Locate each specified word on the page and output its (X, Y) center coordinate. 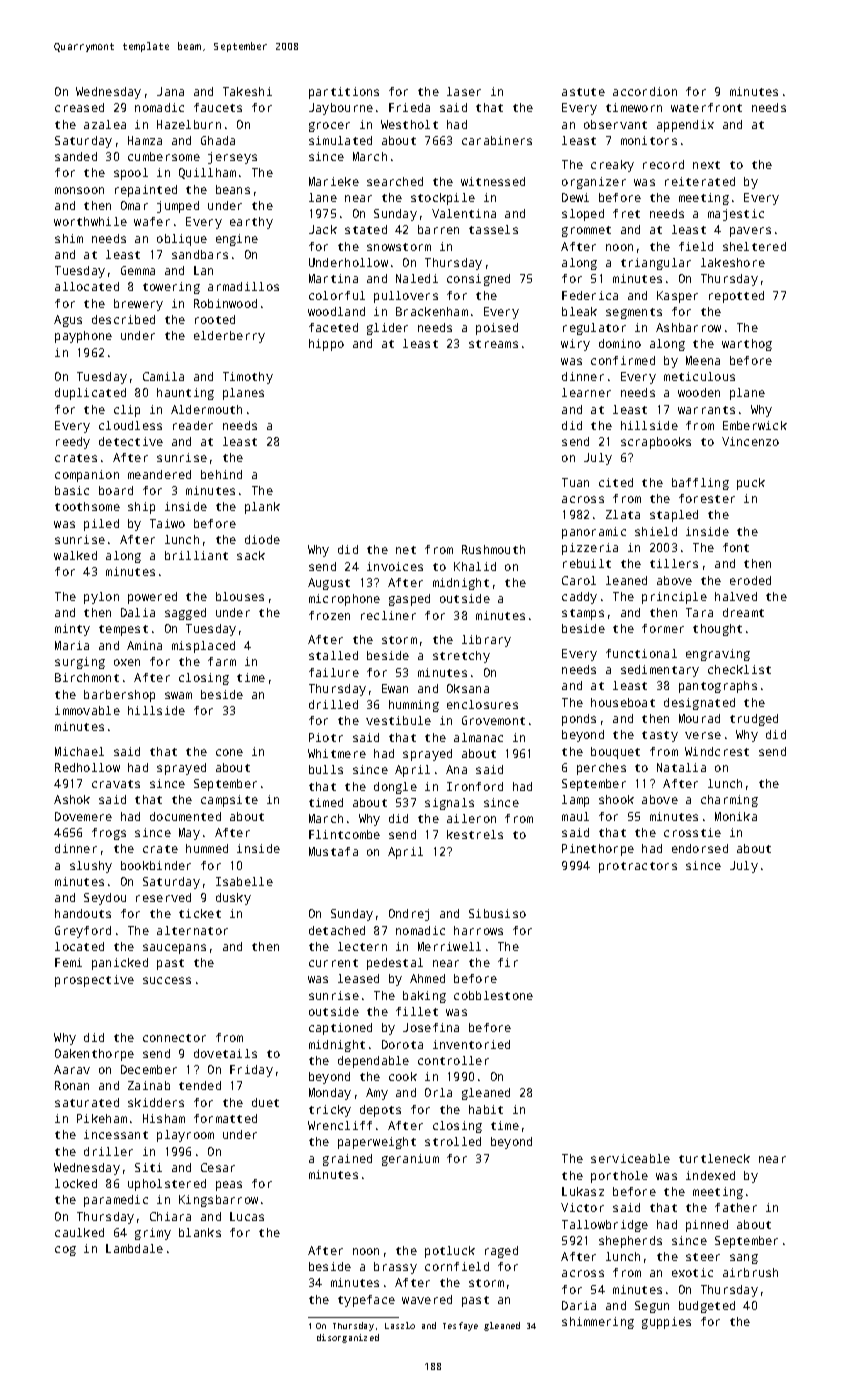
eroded (750, 580)
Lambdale (134, 1248)
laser (464, 91)
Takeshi (247, 91)
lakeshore (733, 262)
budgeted (707, 1307)
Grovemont (493, 720)
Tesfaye (460, 1326)
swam (178, 695)
